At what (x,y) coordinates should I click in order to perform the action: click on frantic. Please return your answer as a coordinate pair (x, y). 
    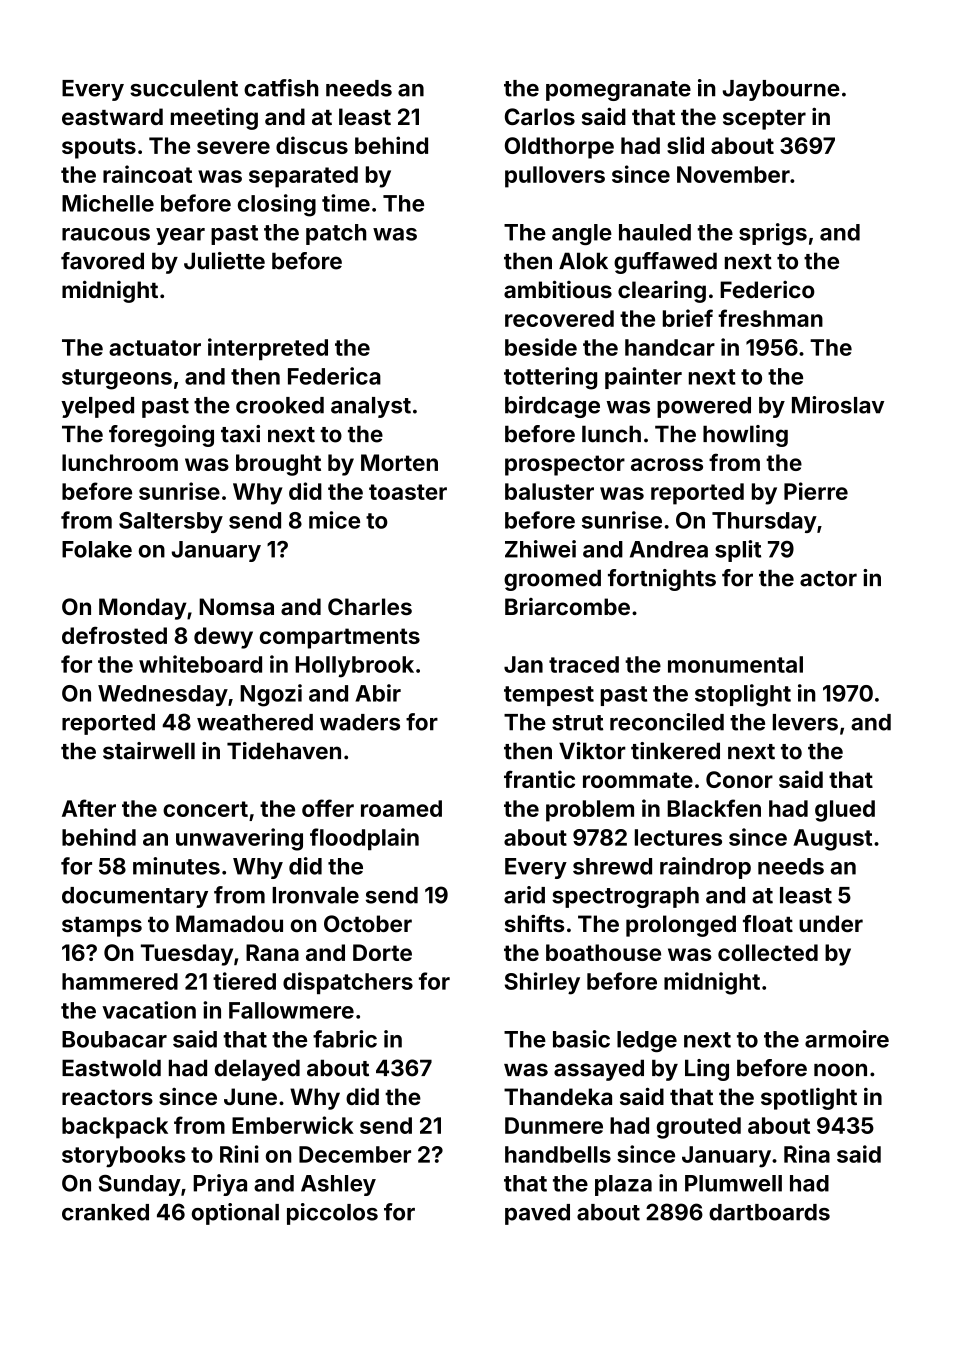
    Looking at the image, I should click on (539, 779).
